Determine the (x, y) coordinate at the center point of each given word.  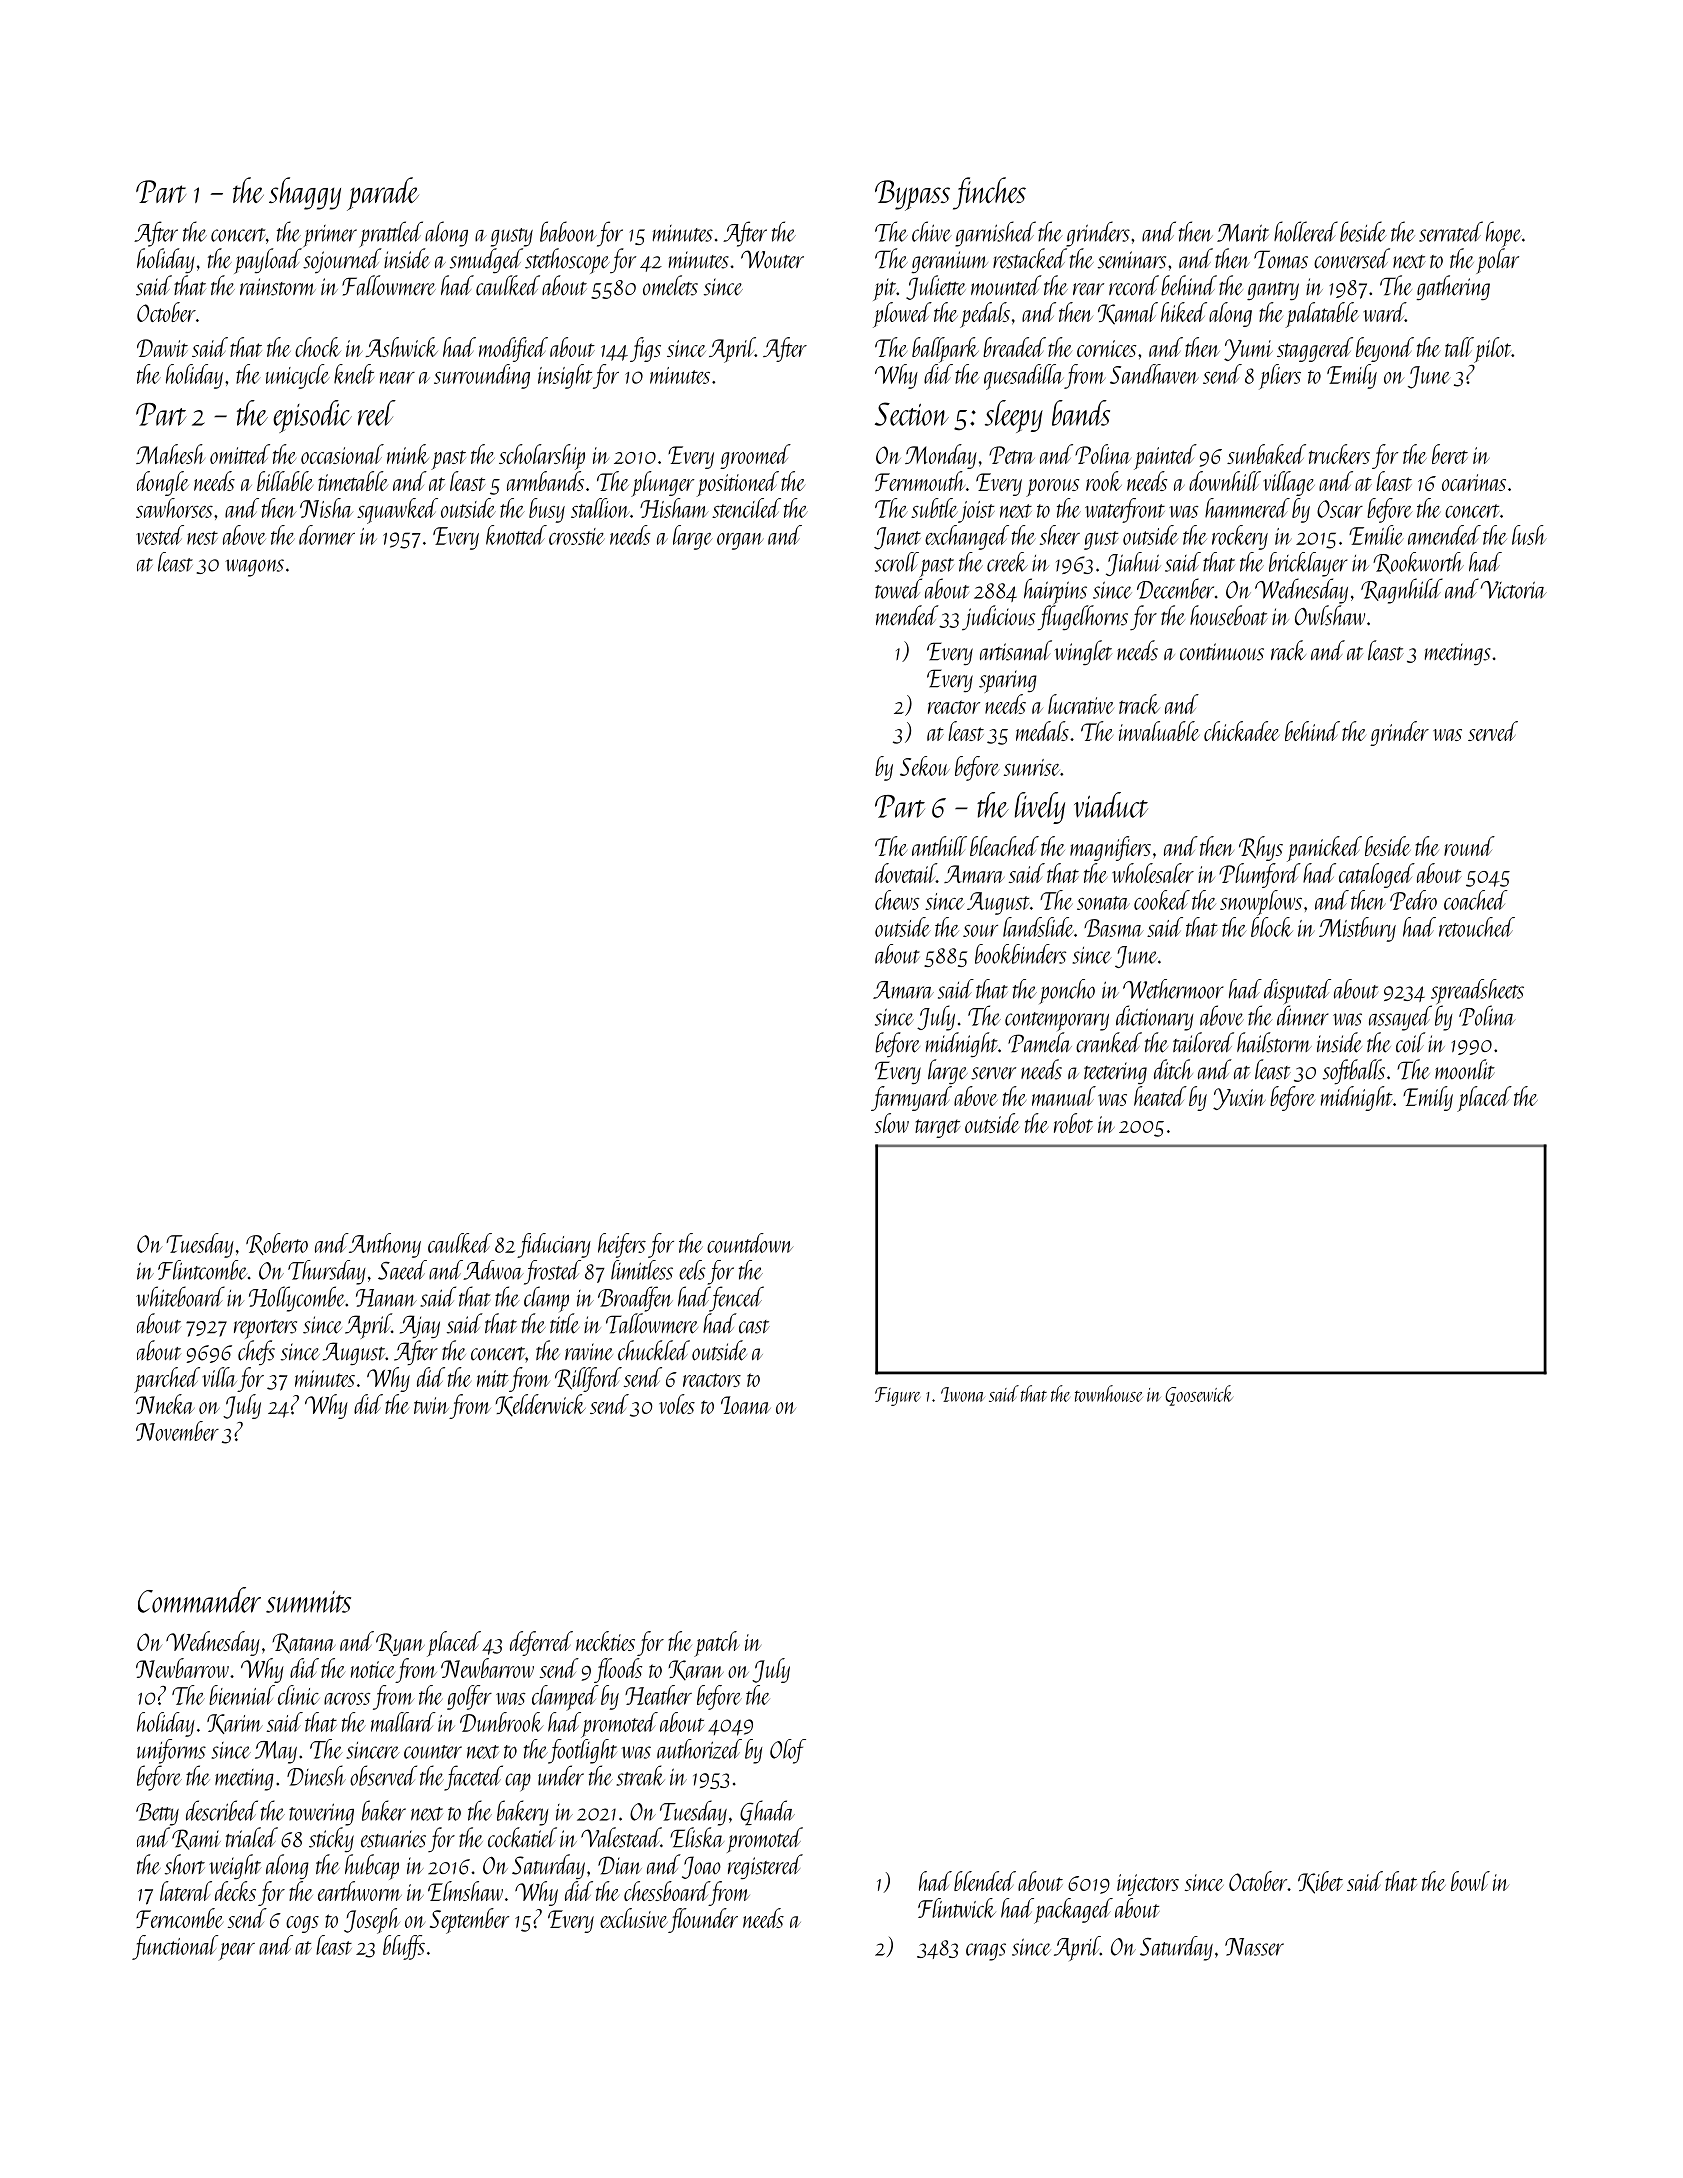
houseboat (1229, 615)
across (347, 1699)
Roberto (277, 1244)
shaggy (305, 193)
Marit (1243, 233)
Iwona (963, 1394)
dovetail (906, 873)
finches (989, 193)
